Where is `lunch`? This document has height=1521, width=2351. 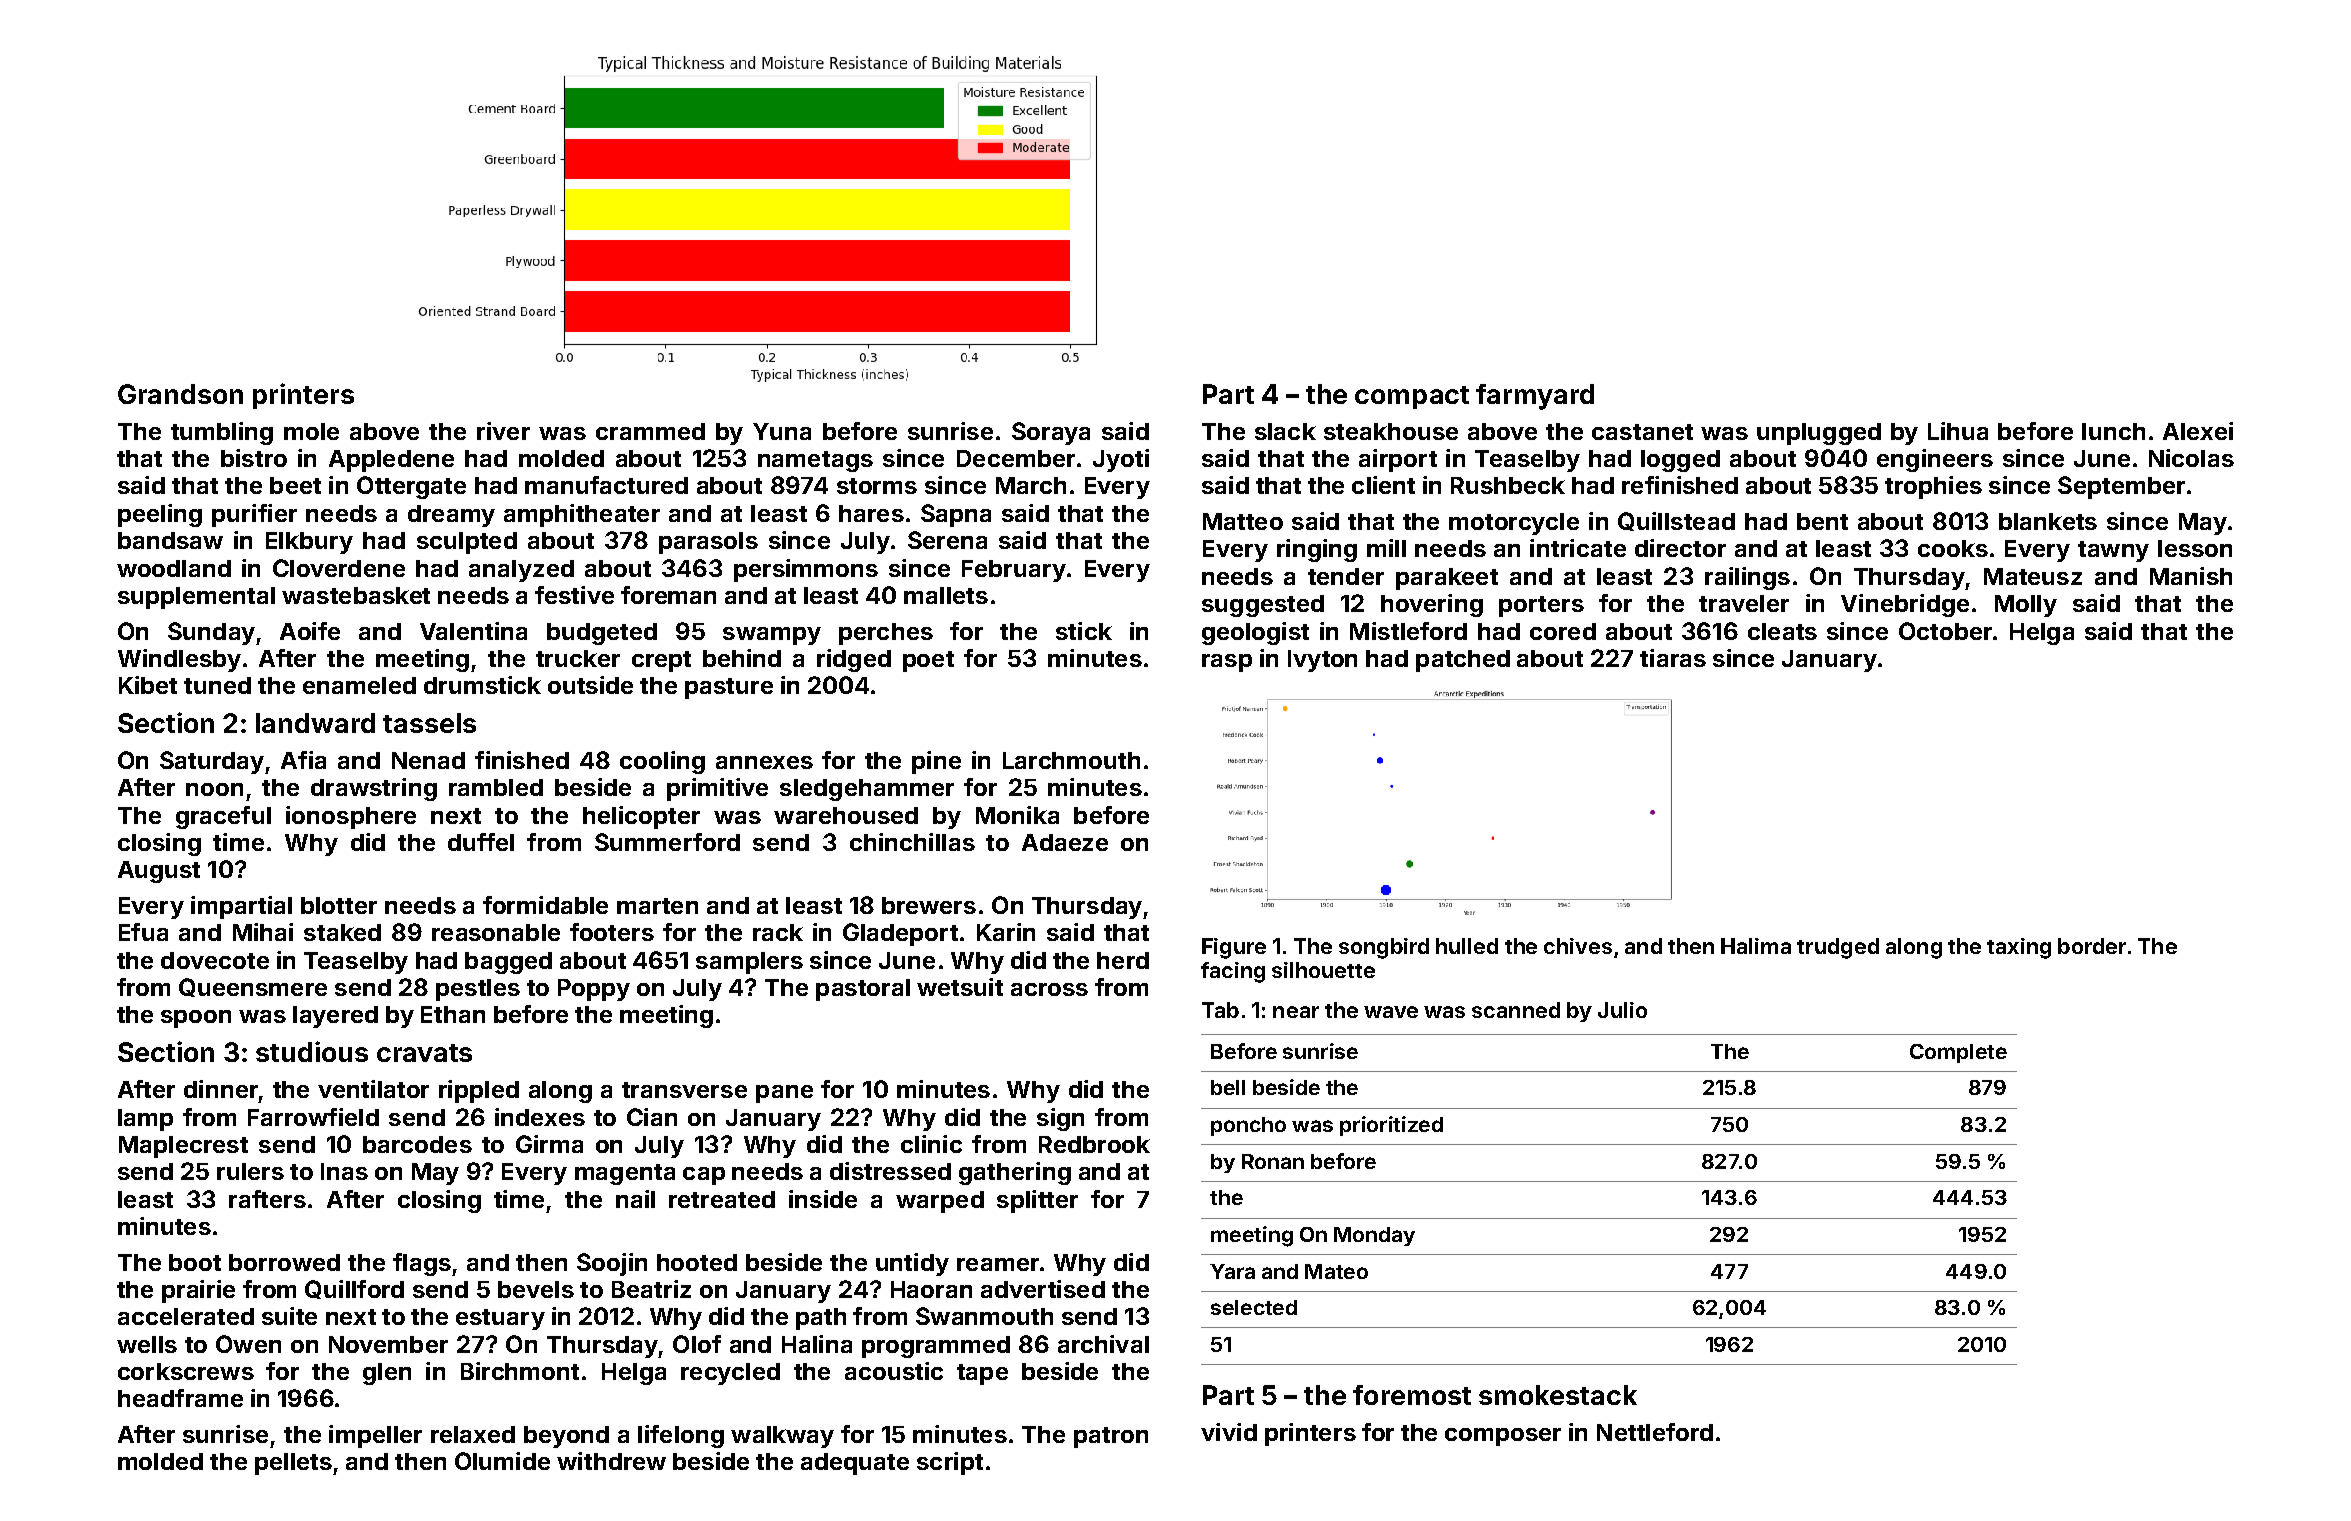
lunch is located at coordinates (2113, 431).
